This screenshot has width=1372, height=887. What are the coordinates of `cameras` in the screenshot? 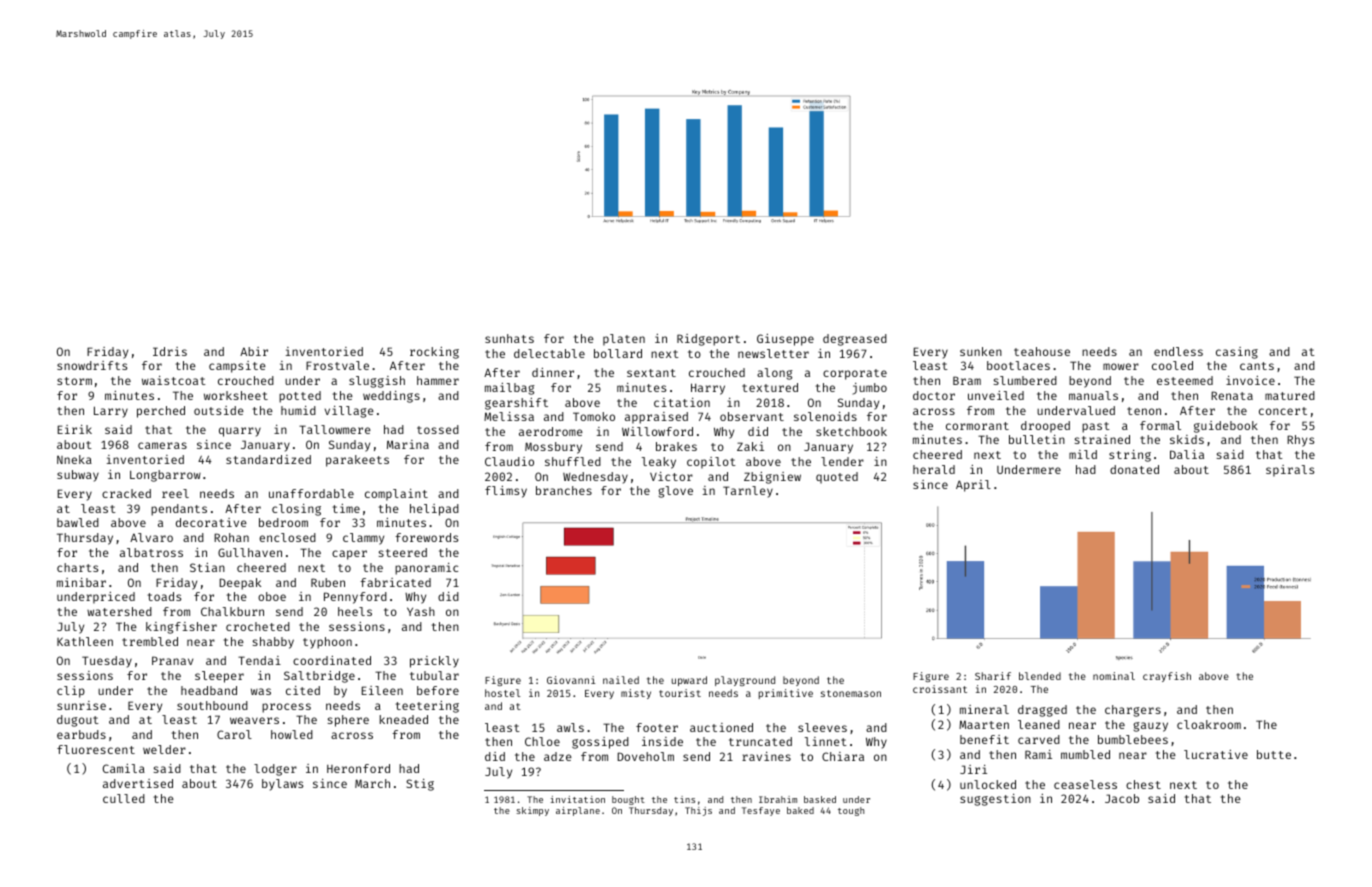 It's located at (162, 445).
